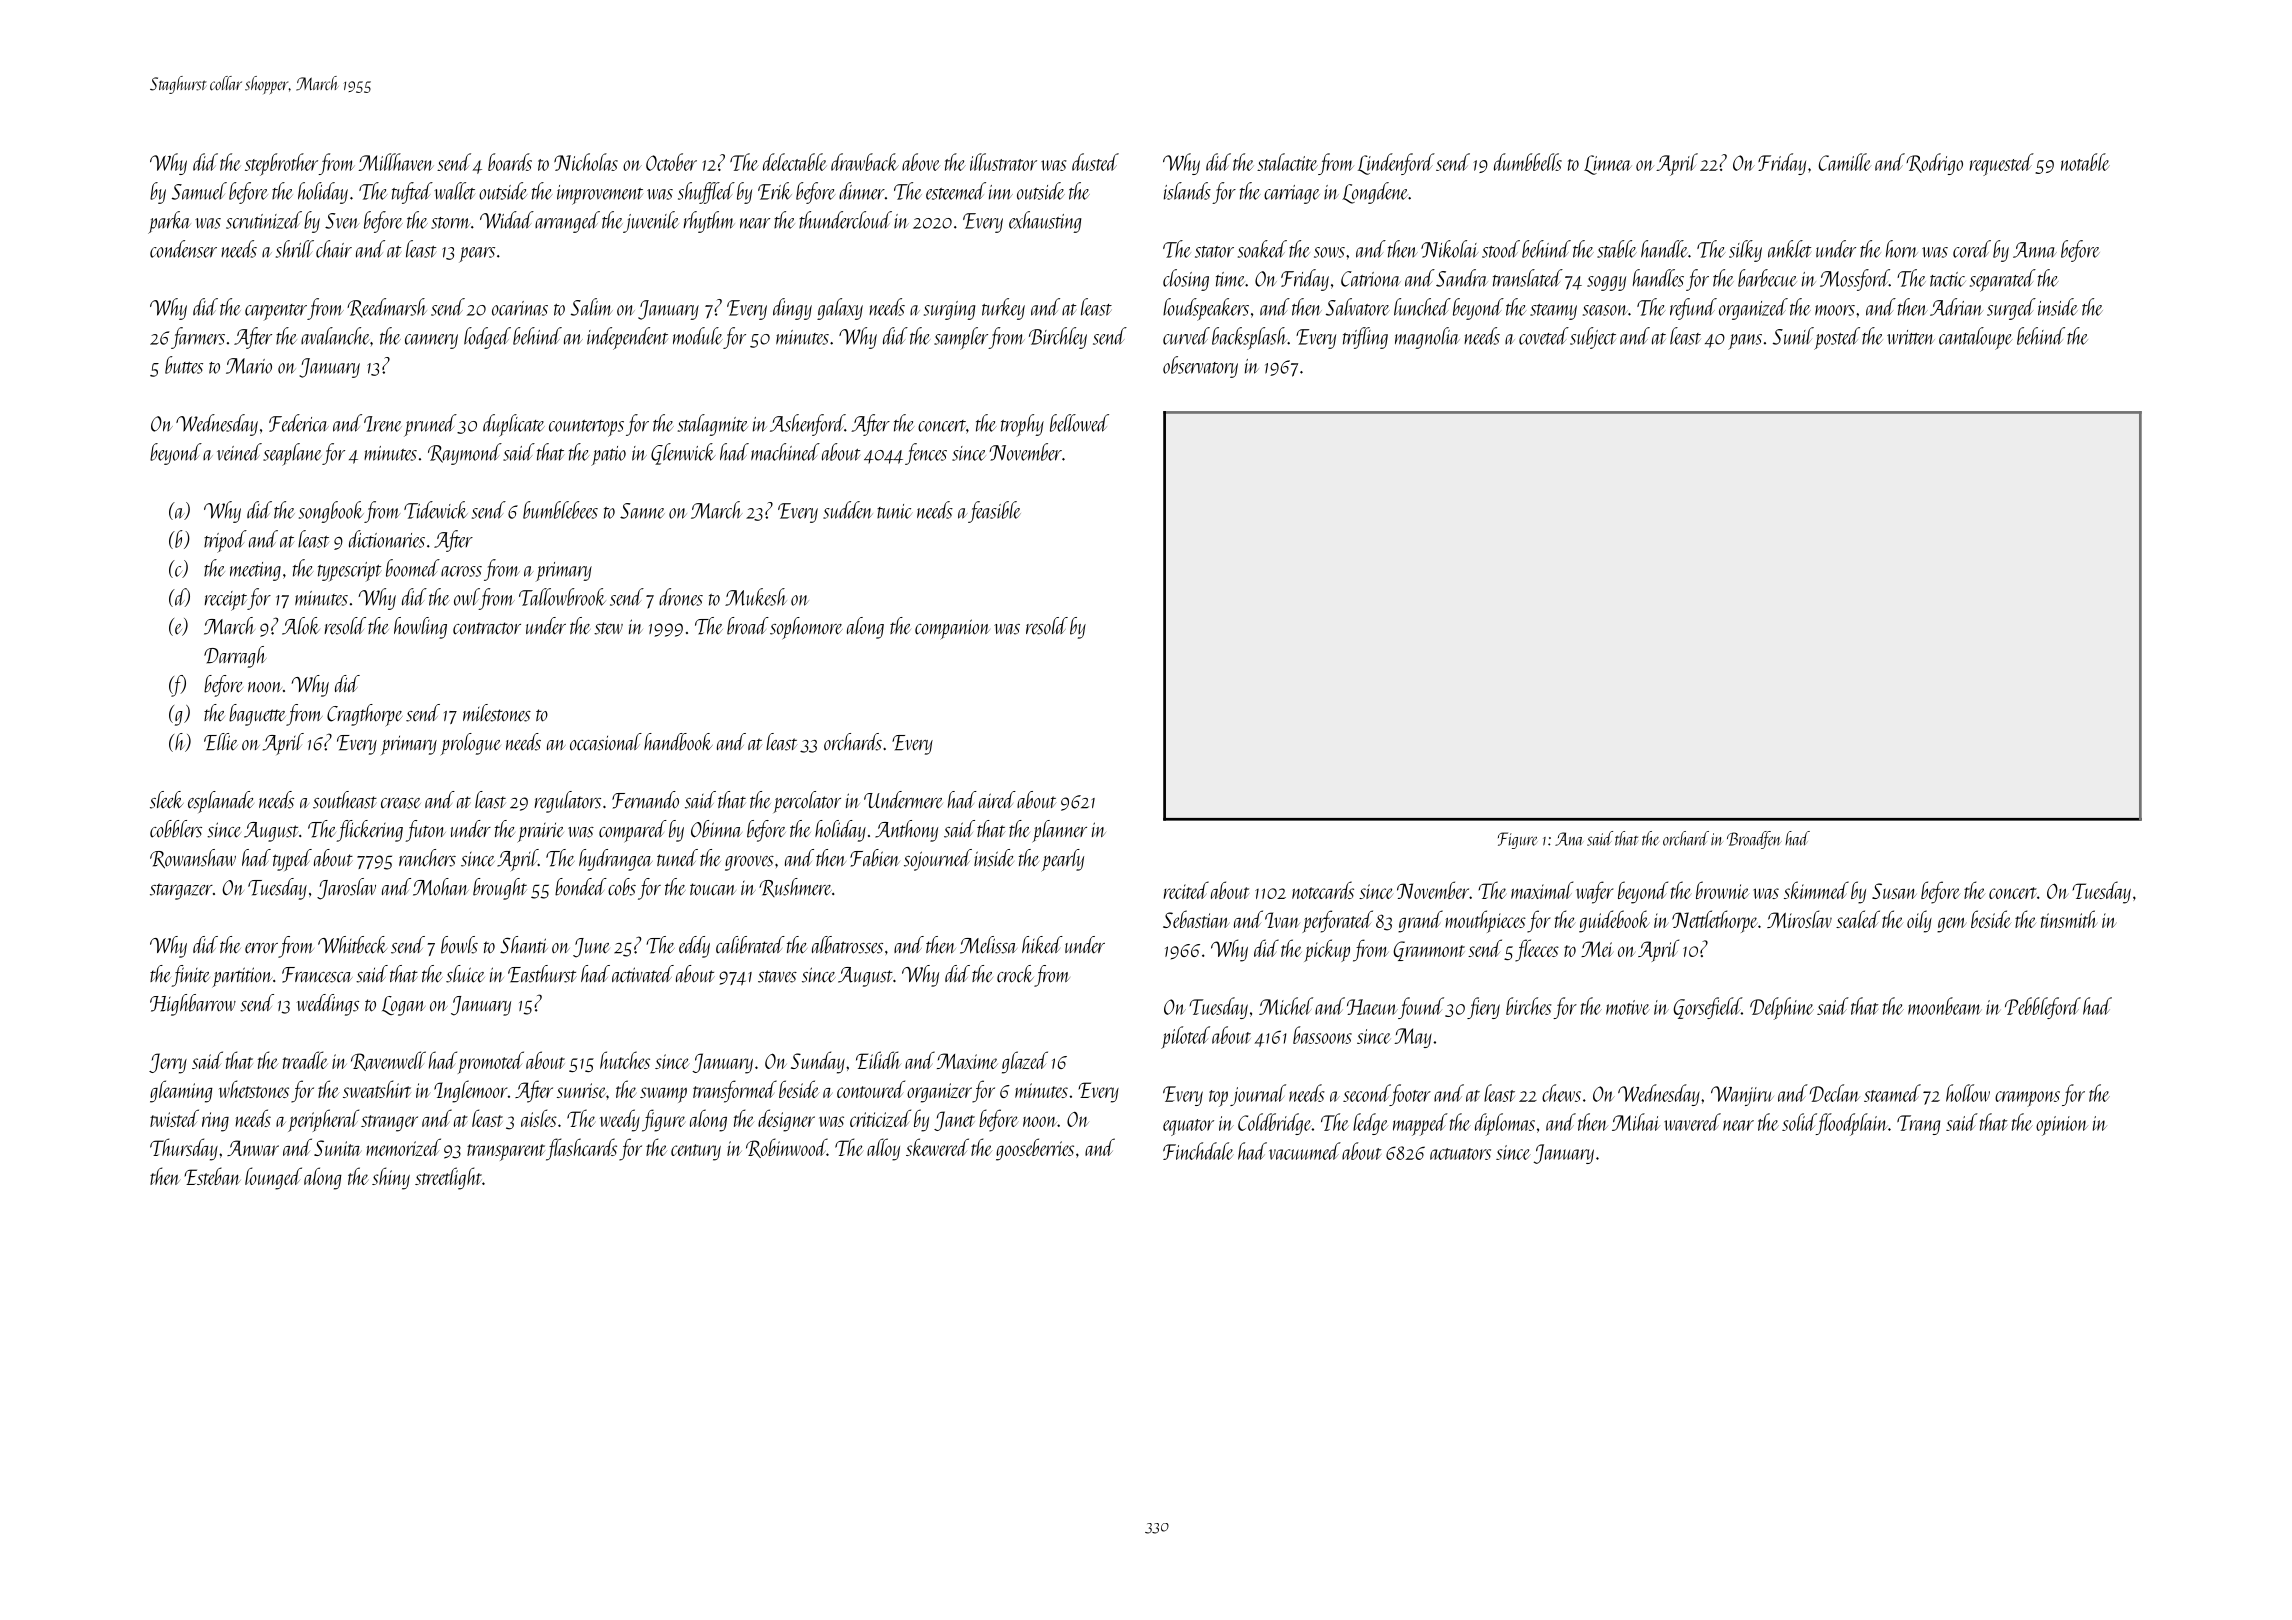 This image has width=2292, height=1620. Describe the element at coordinates (997, 800) in the image. I see `aired` at that location.
